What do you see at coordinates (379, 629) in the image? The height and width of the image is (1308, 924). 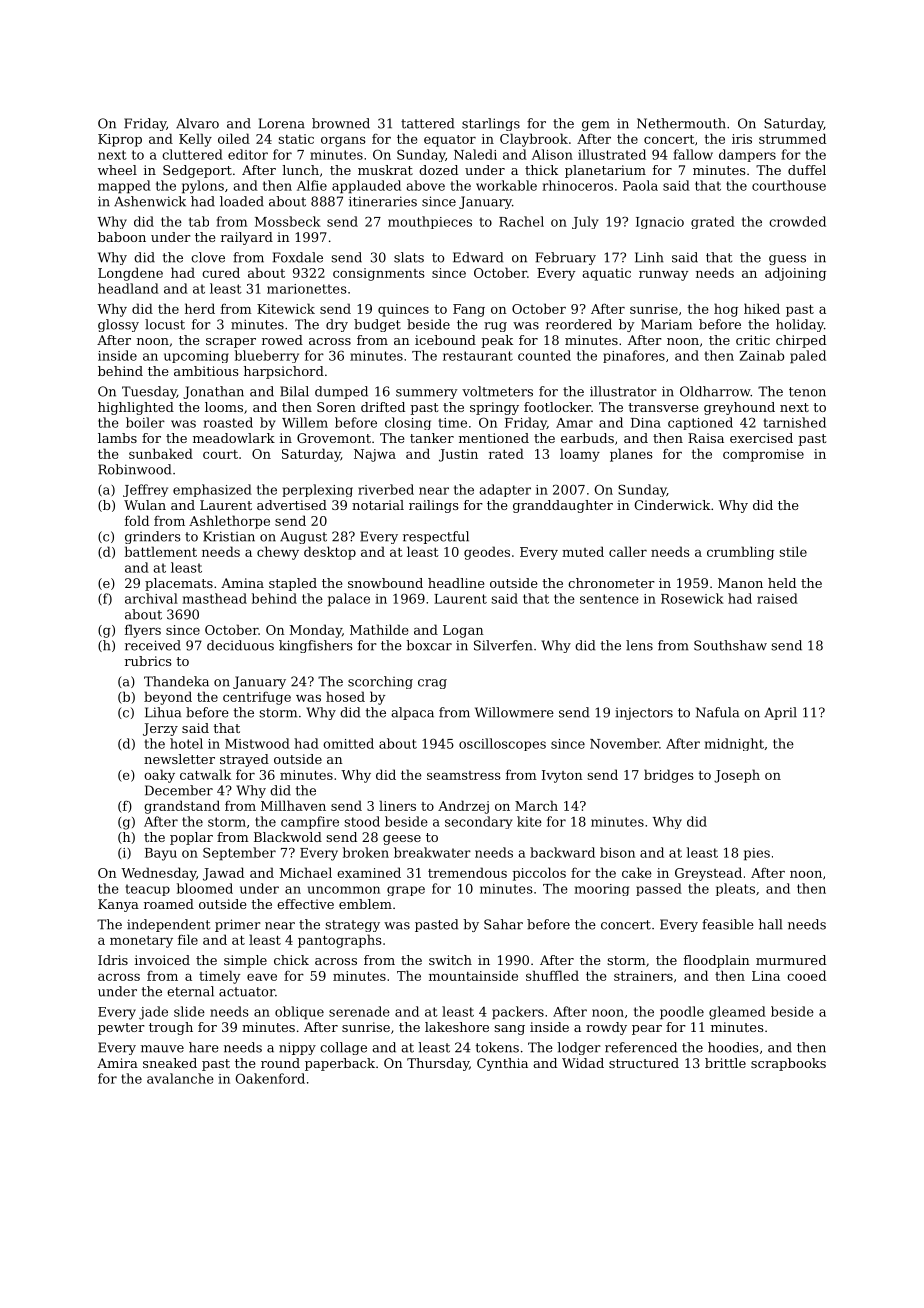 I see `Mathilde` at bounding box center [379, 629].
